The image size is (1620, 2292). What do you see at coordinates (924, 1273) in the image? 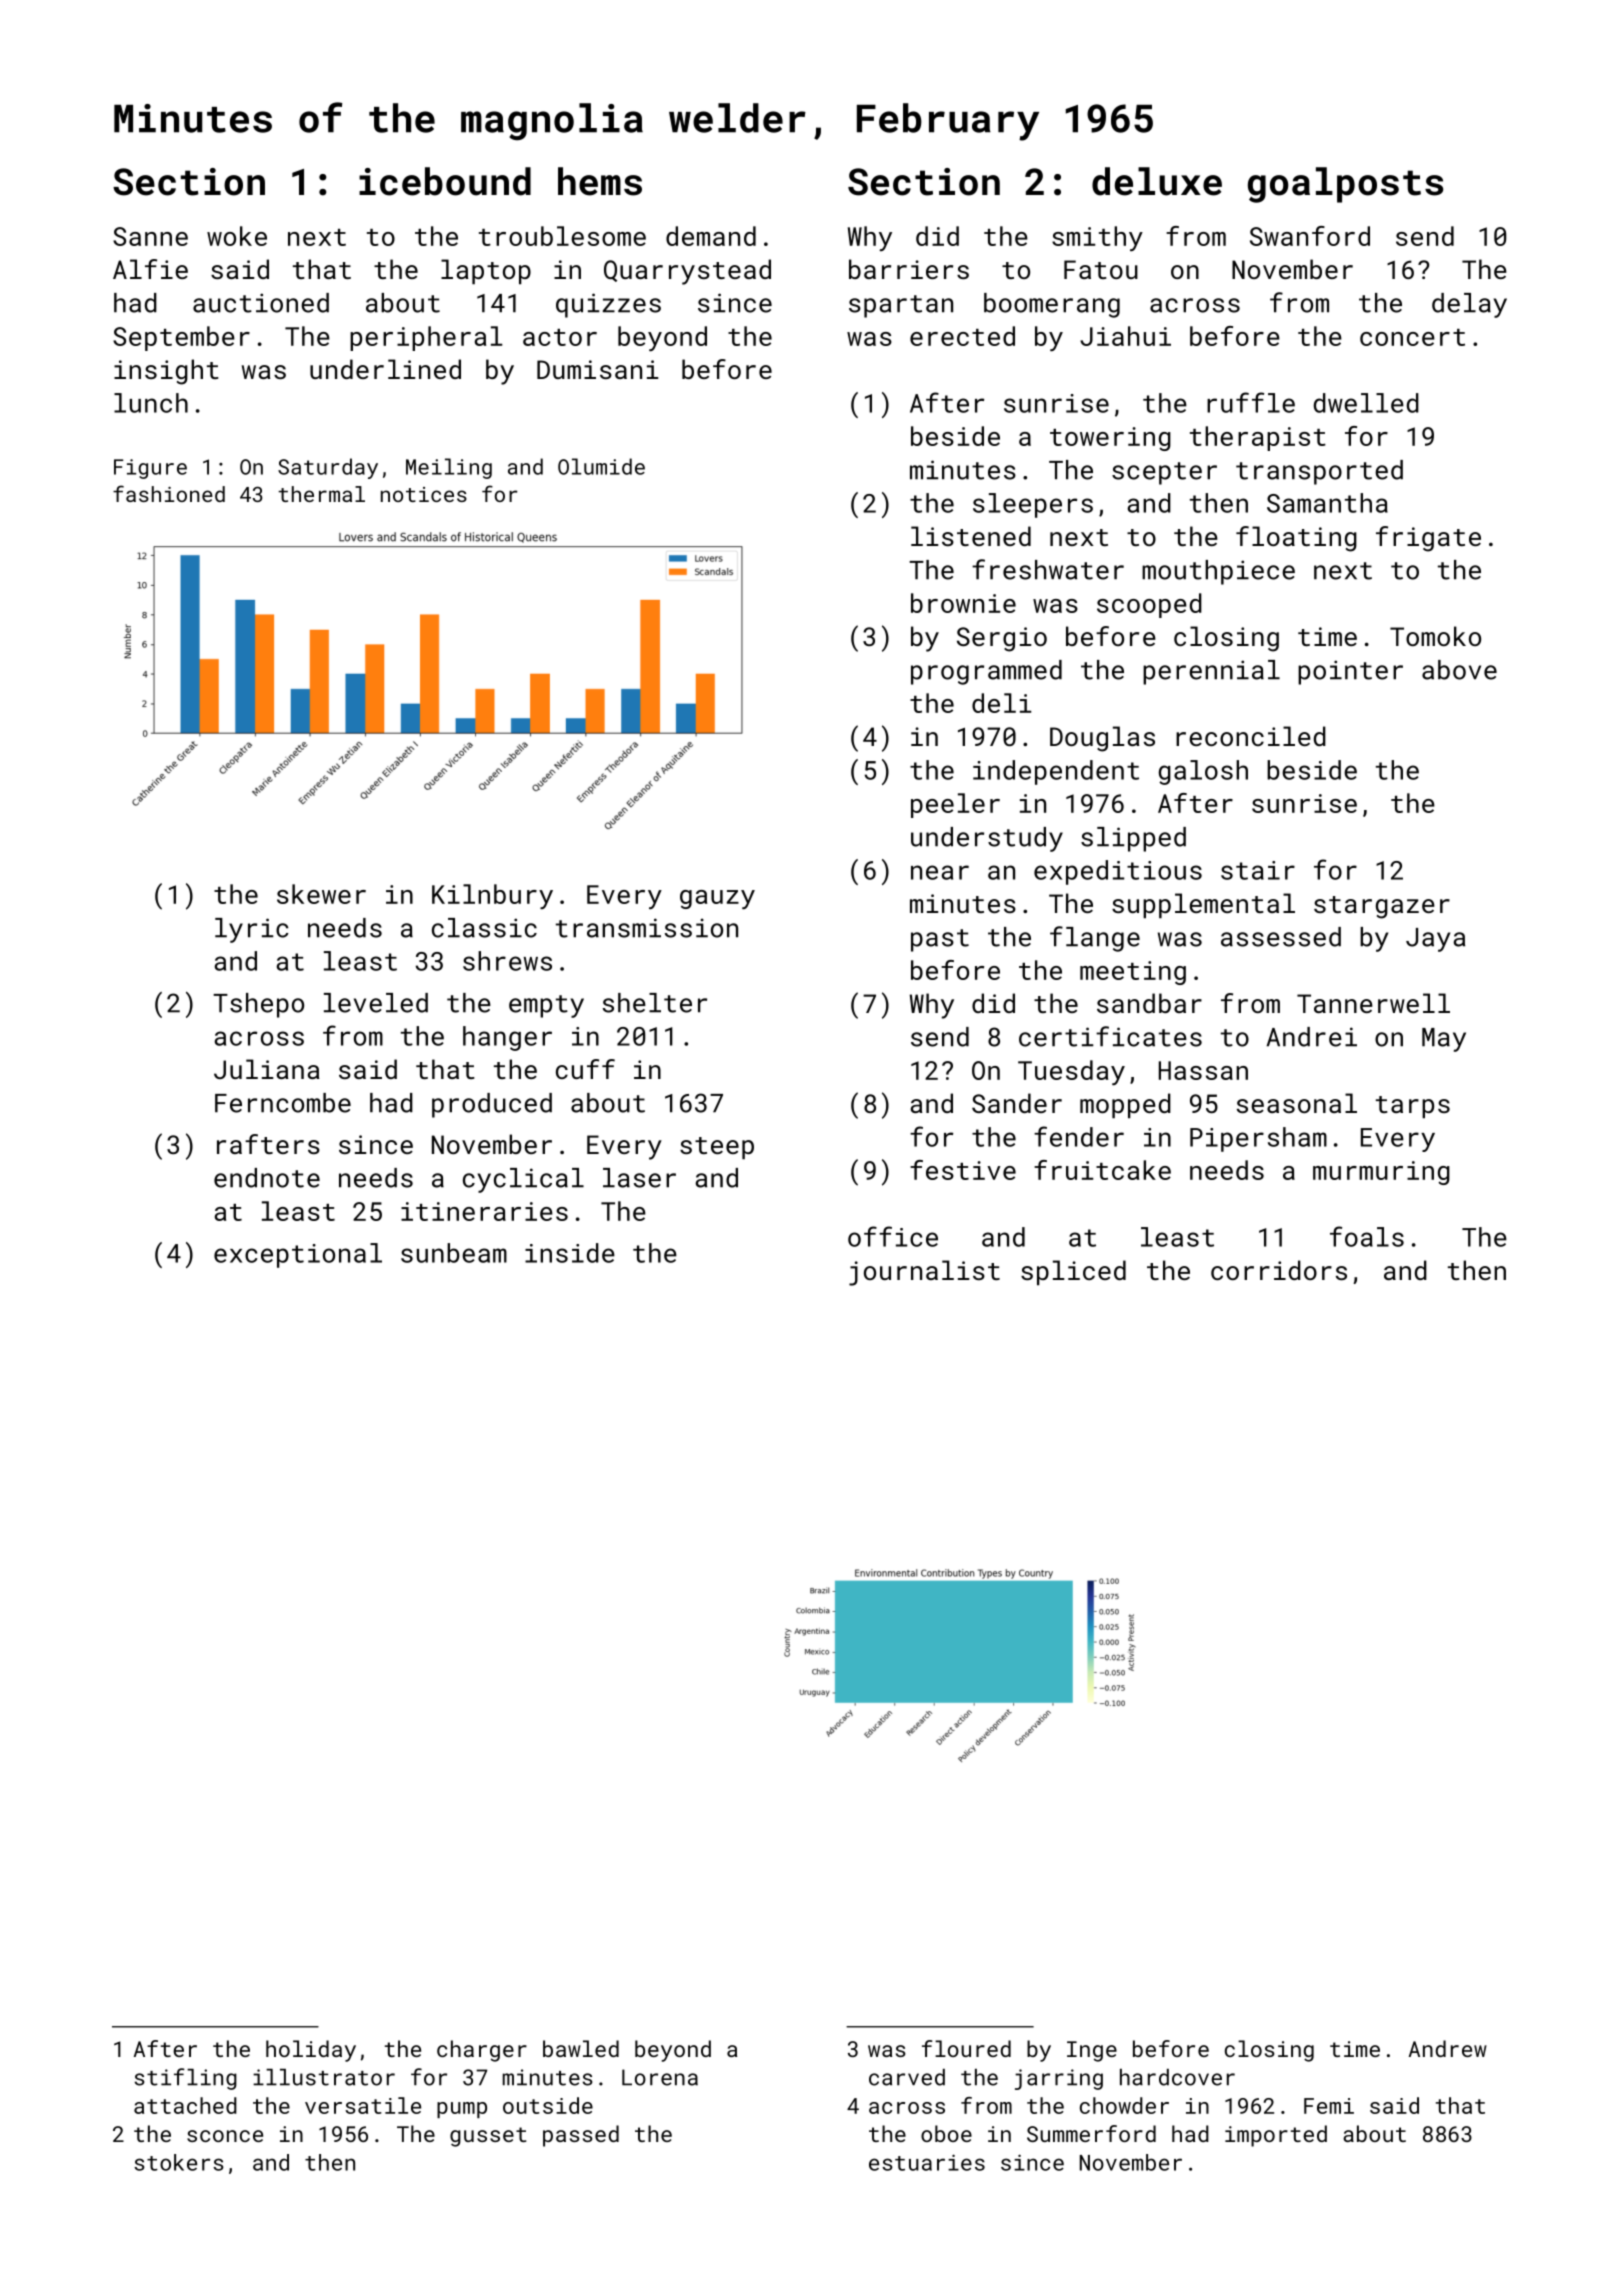
I see `journalist` at bounding box center [924, 1273].
